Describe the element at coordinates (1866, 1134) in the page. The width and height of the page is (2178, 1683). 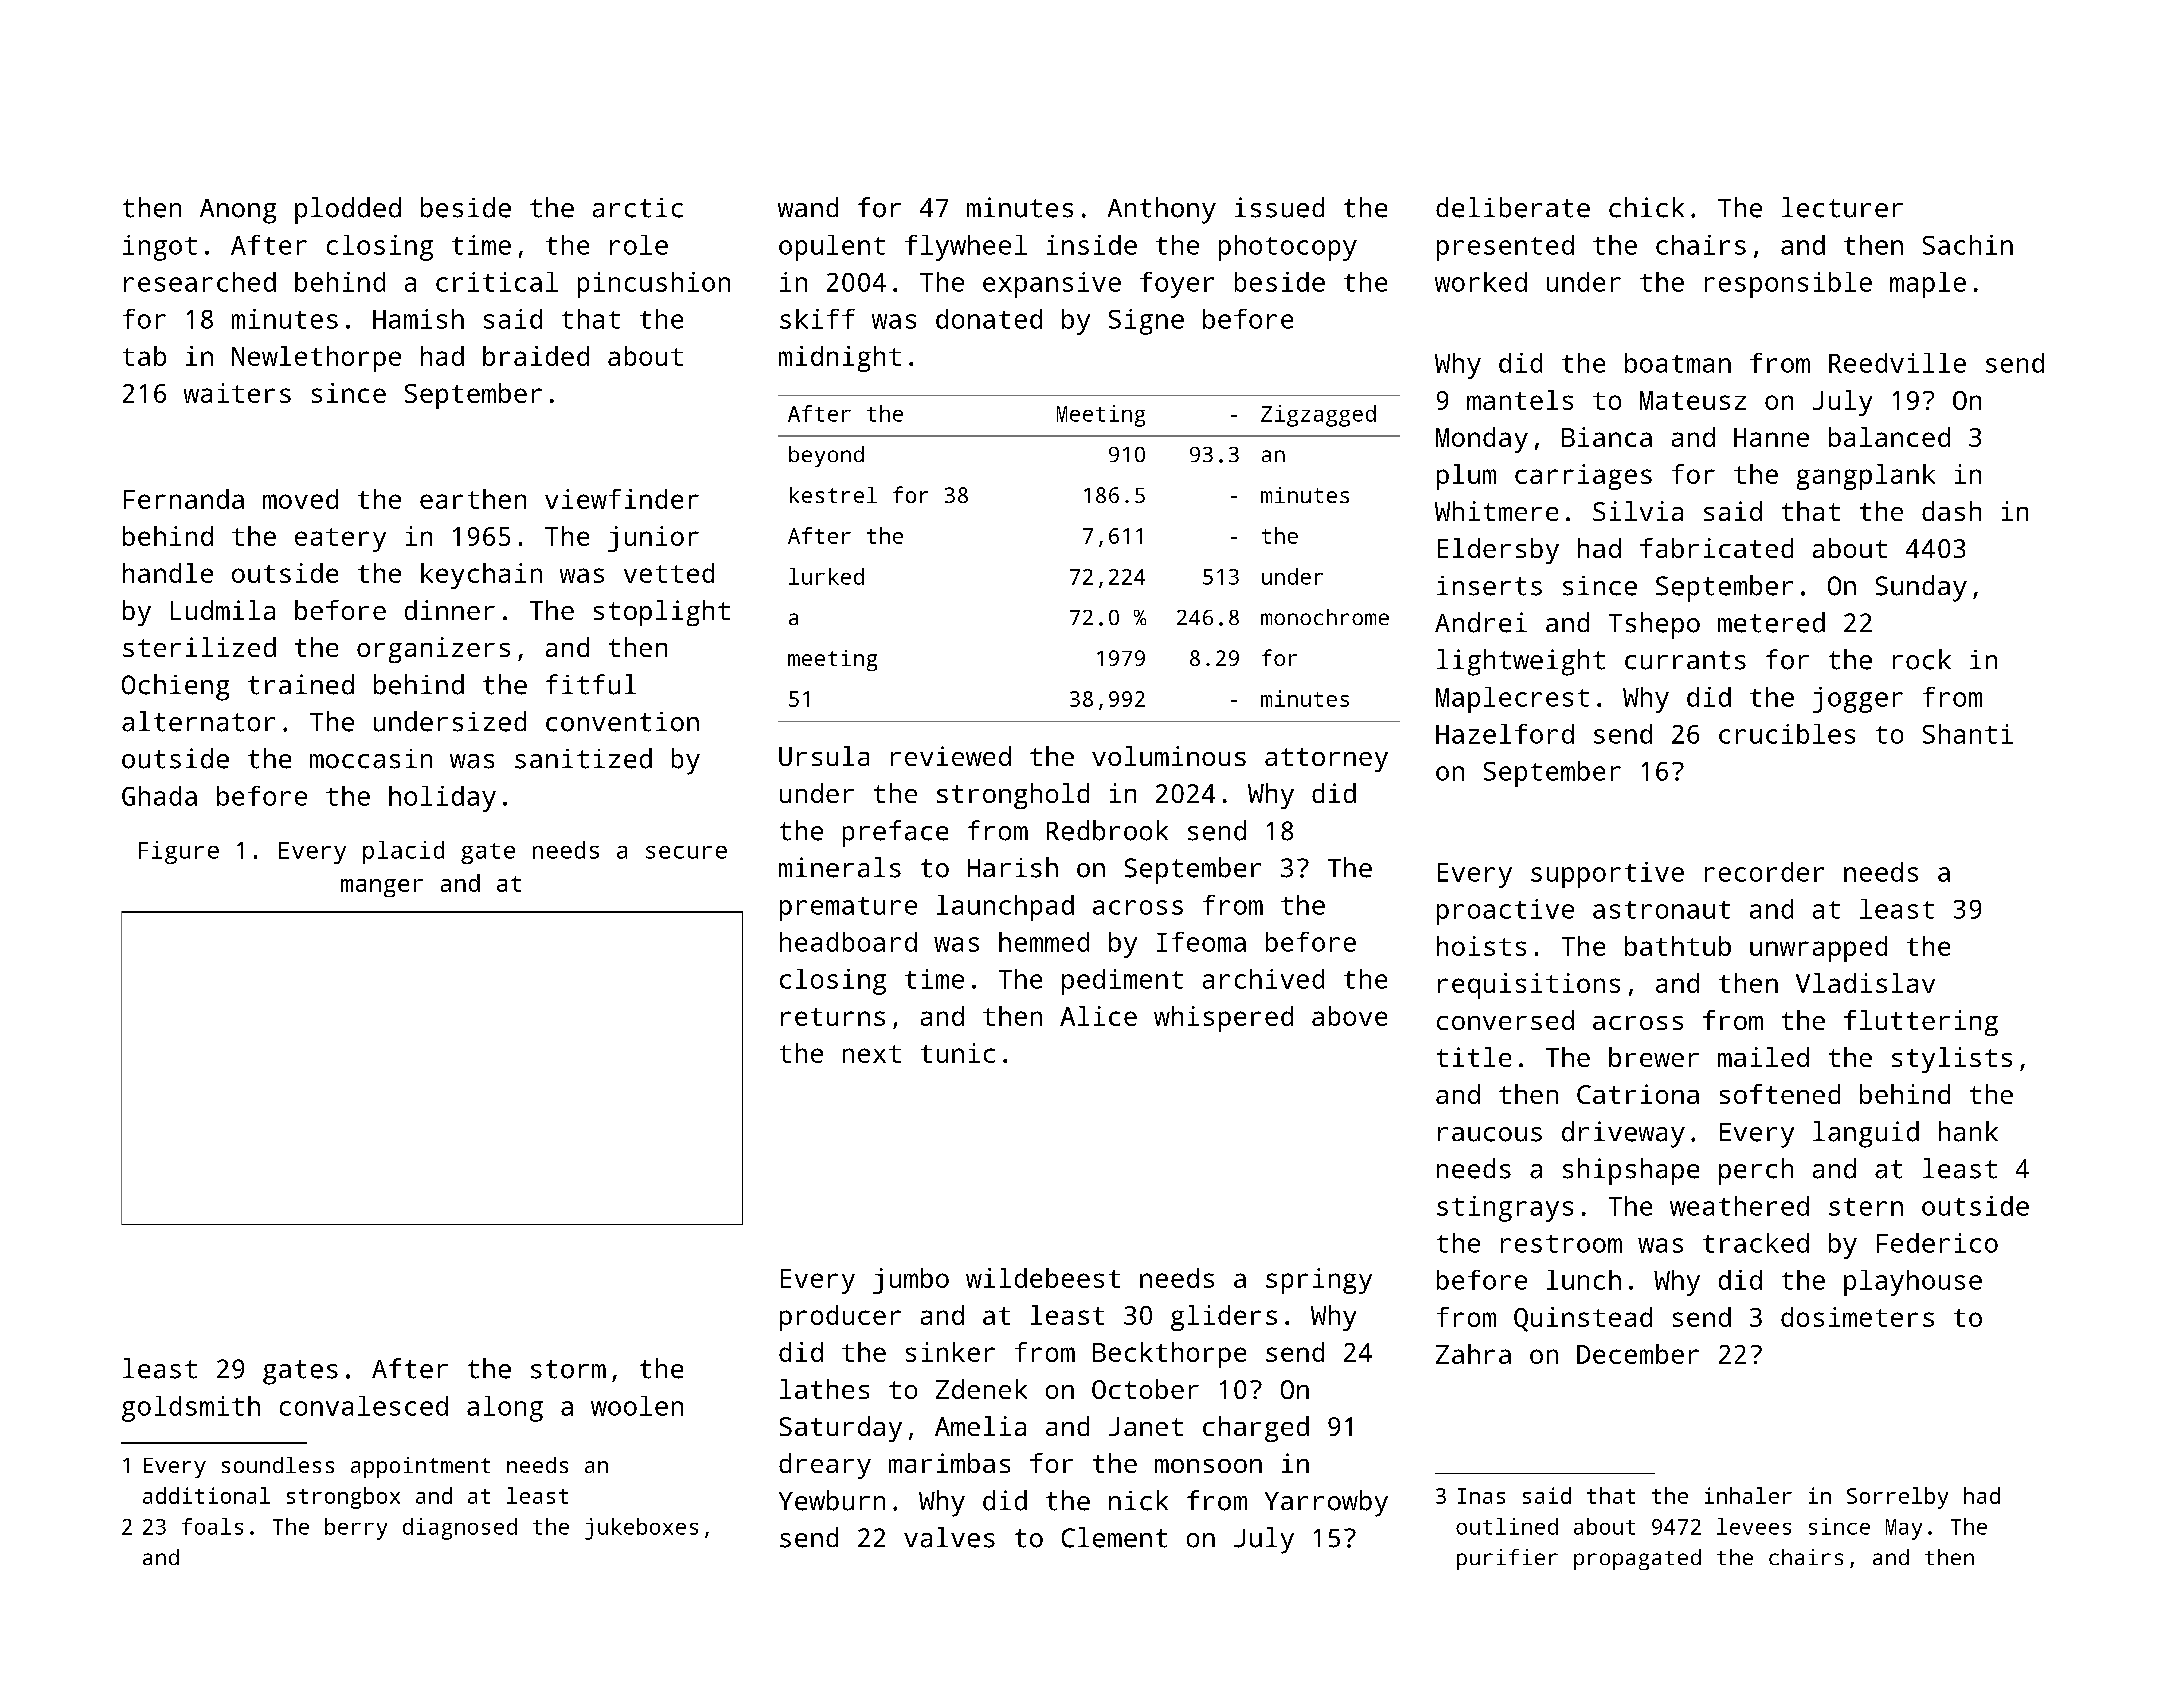
I see `languid` at that location.
